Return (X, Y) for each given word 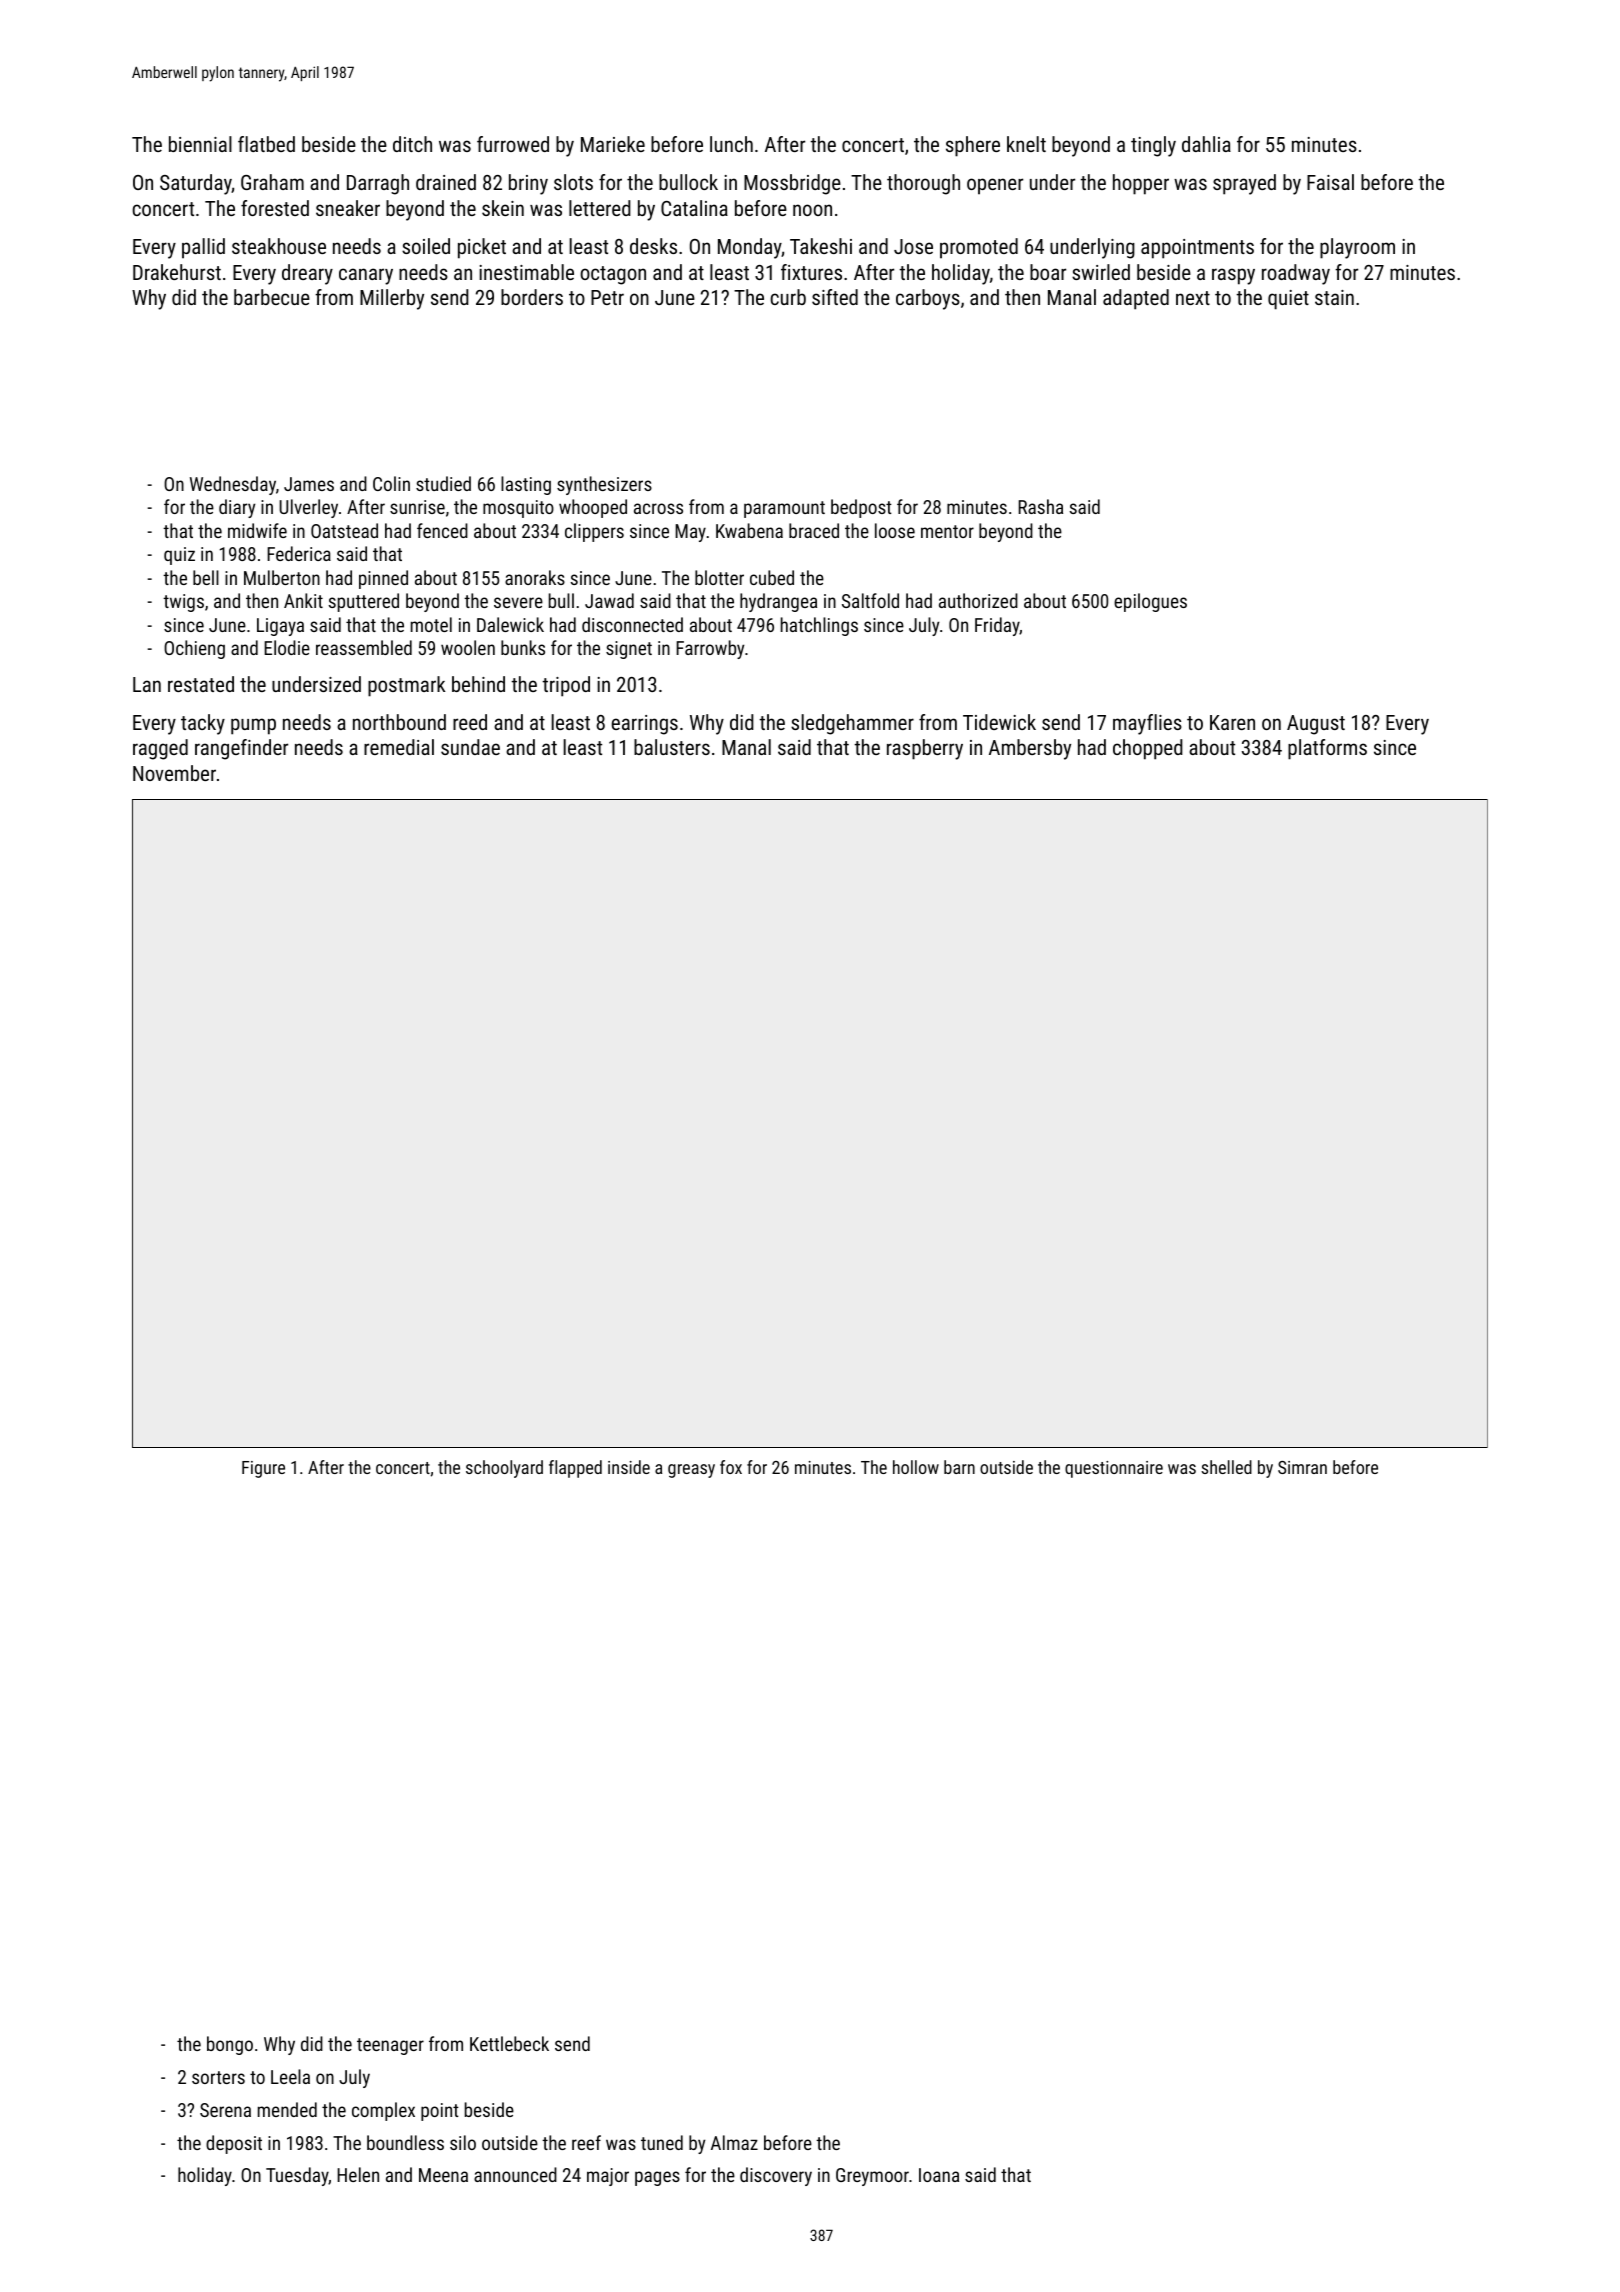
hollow (916, 1467)
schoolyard (504, 1469)
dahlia (1206, 144)
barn (959, 1467)
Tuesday (297, 2176)
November (174, 773)
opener (995, 186)
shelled (1226, 1467)
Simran (1302, 1467)
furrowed (513, 144)
